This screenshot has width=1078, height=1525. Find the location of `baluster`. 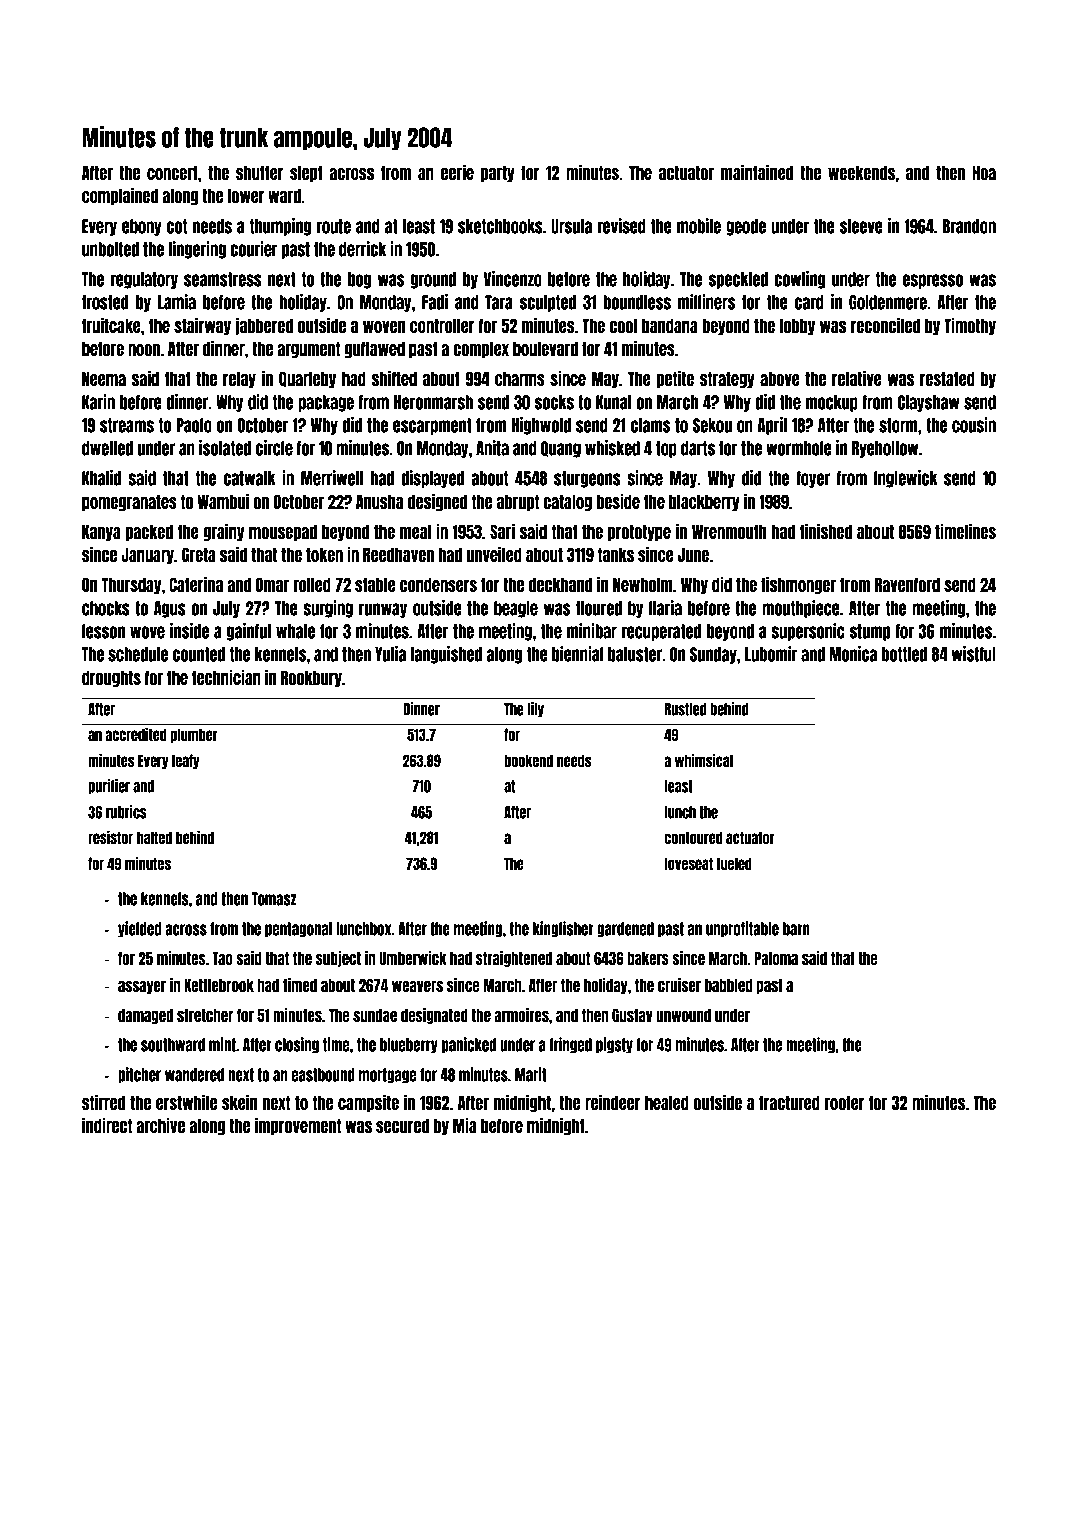

baluster is located at coordinates (635, 654).
